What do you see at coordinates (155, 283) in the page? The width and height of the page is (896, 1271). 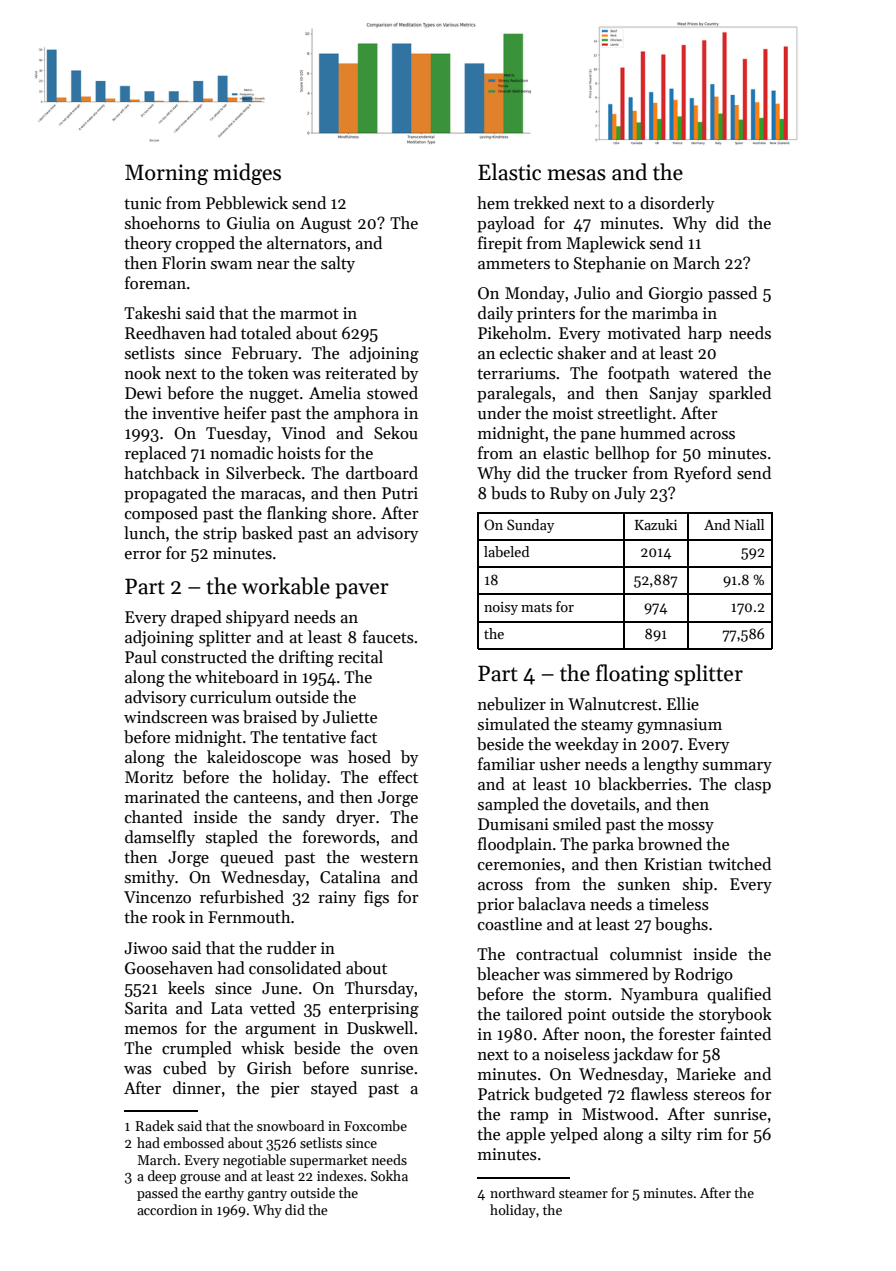 I see `foreman` at bounding box center [155, 283].
